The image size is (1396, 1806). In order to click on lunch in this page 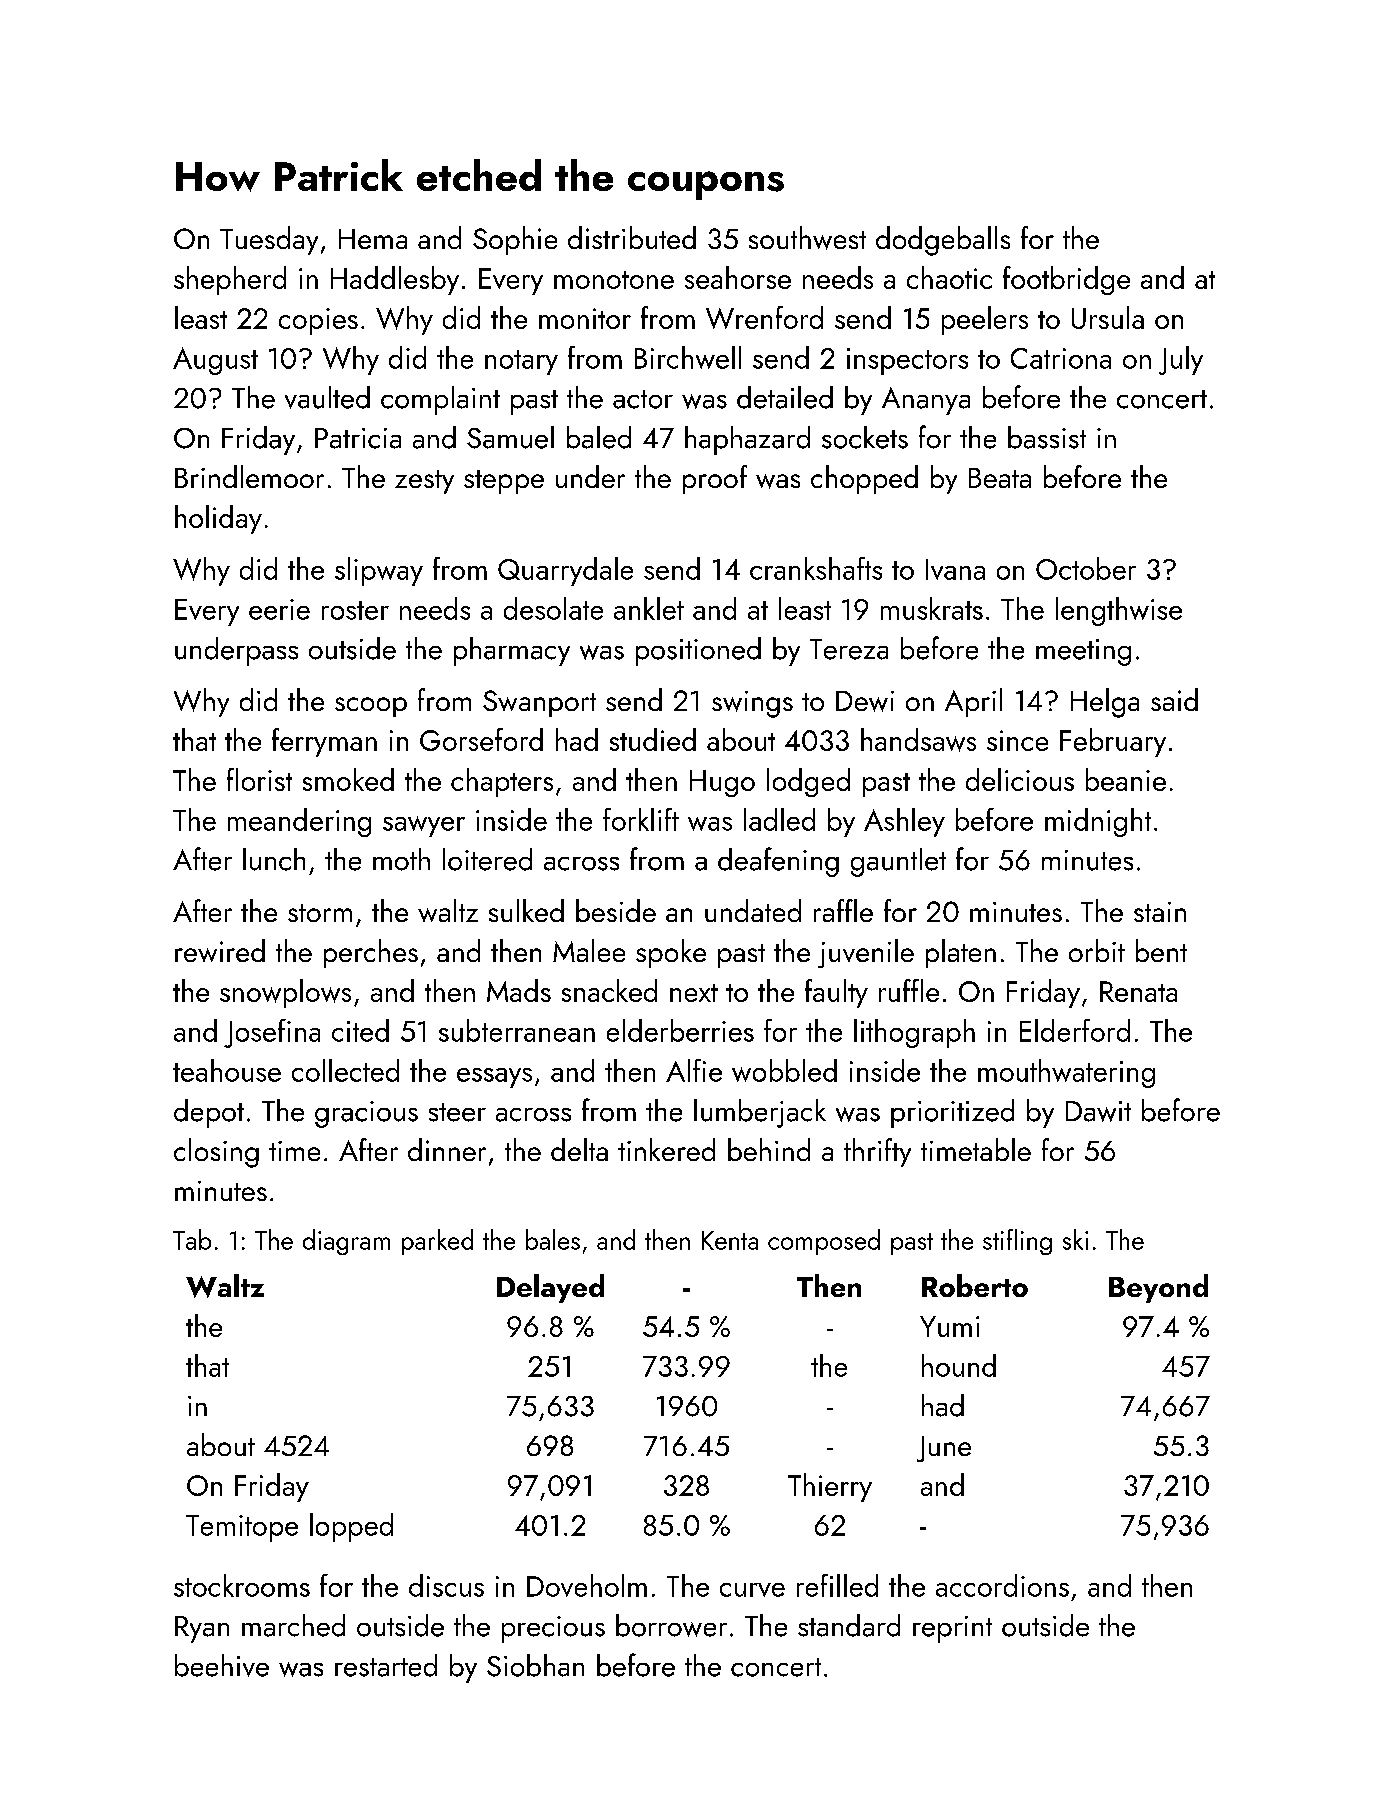, I will do `click(274, 859)`.
